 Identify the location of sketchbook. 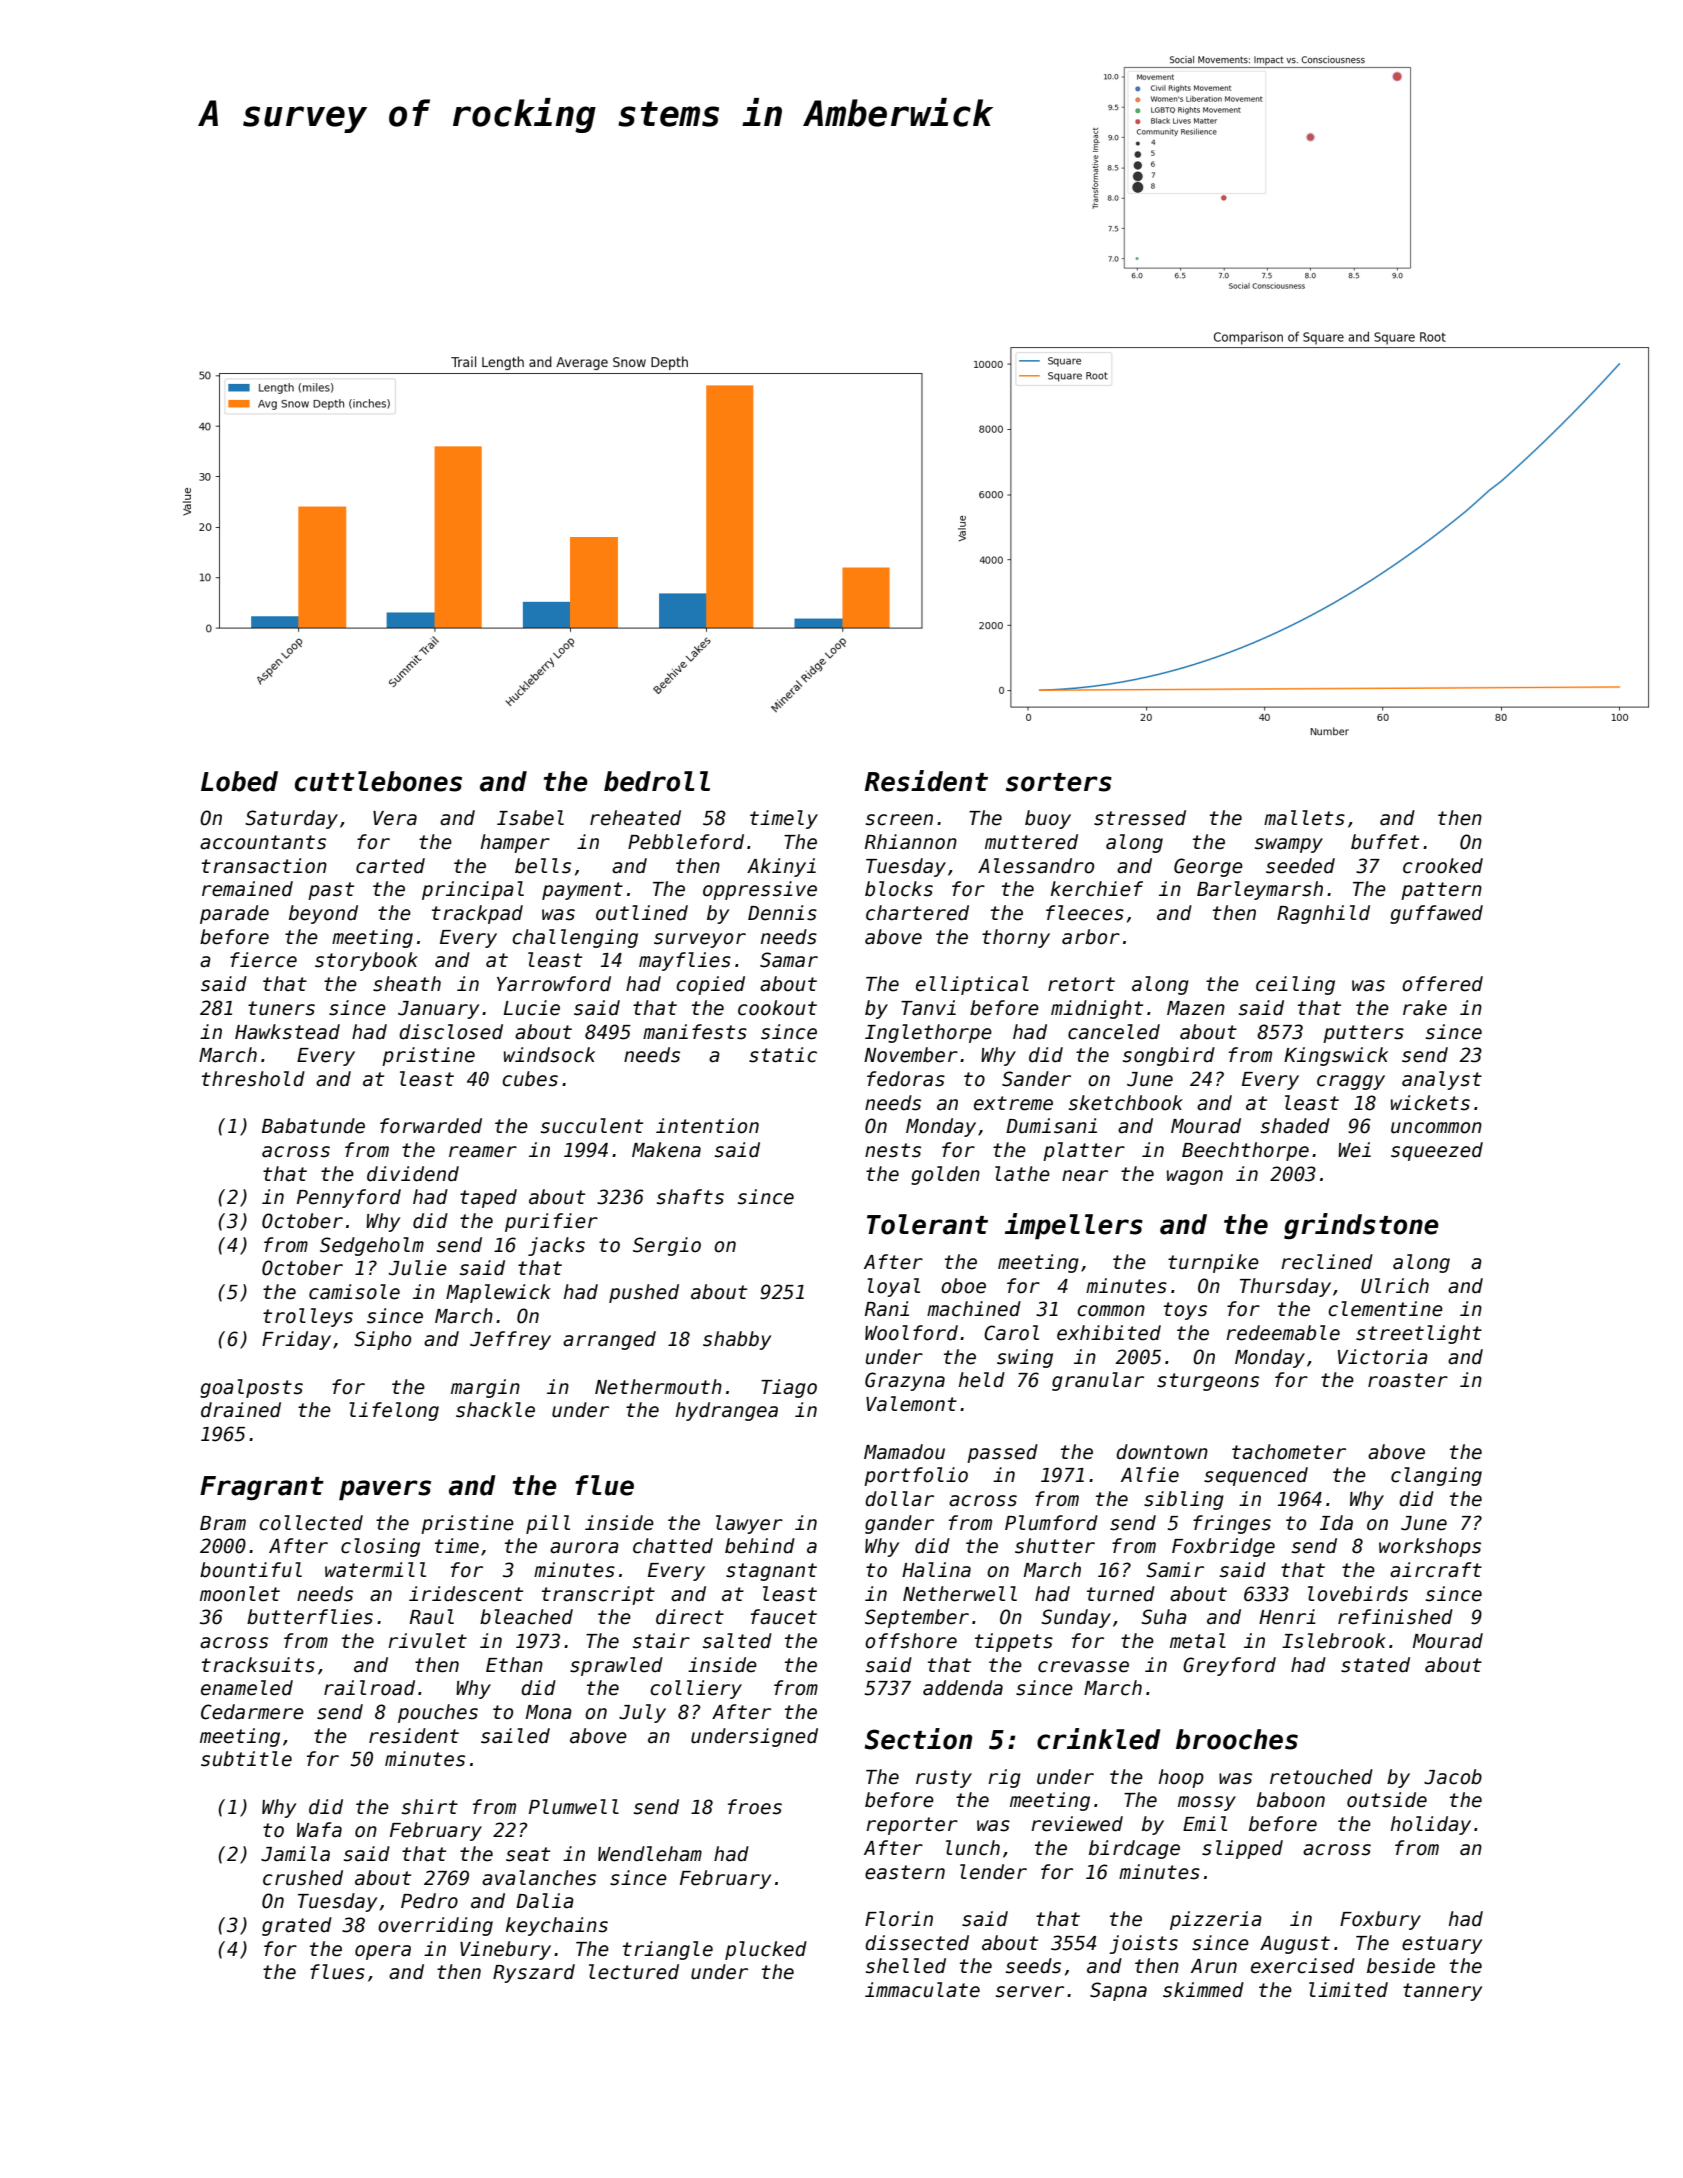
(1126, 1103).
